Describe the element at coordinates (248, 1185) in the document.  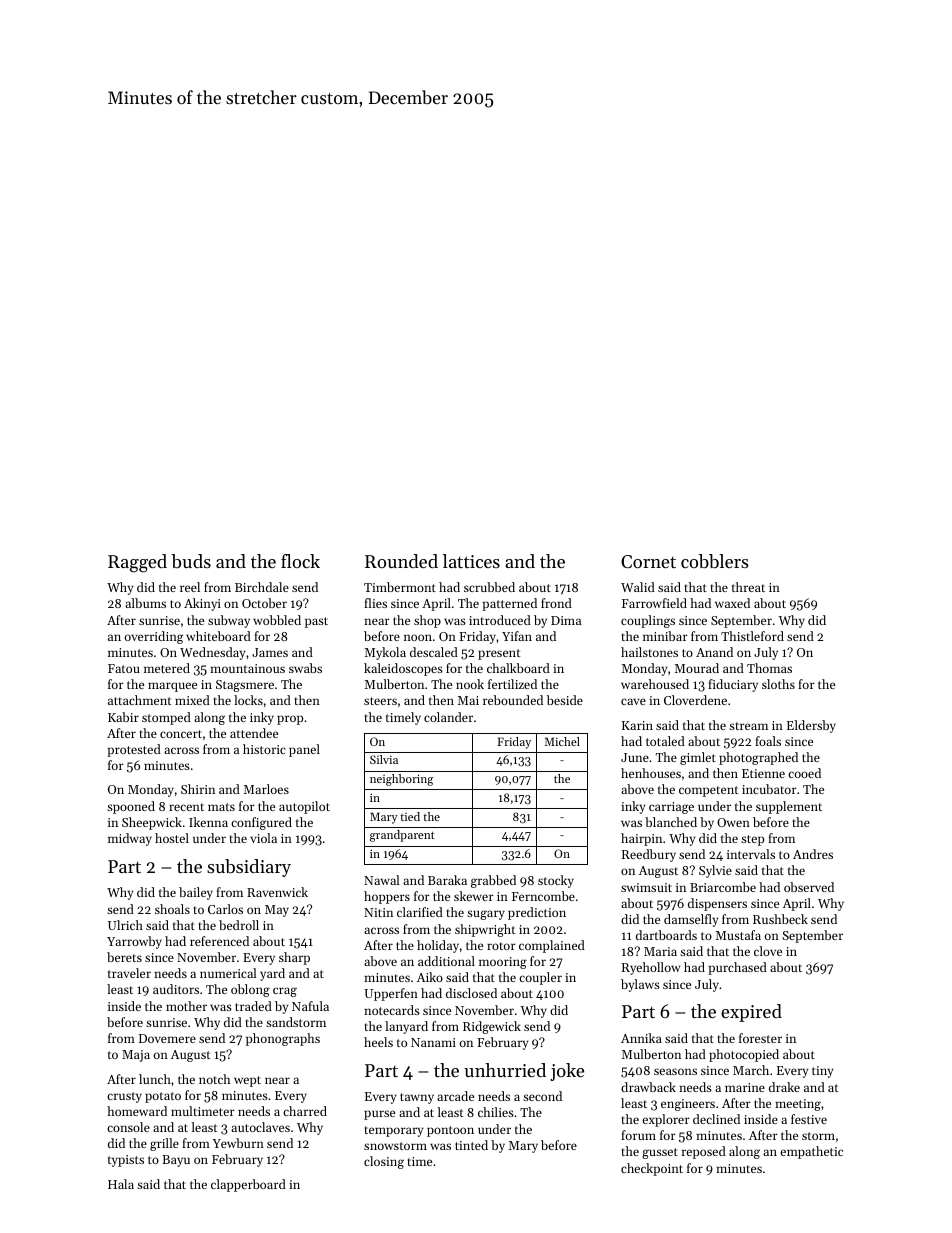
I see `clapperboard` at that location.
